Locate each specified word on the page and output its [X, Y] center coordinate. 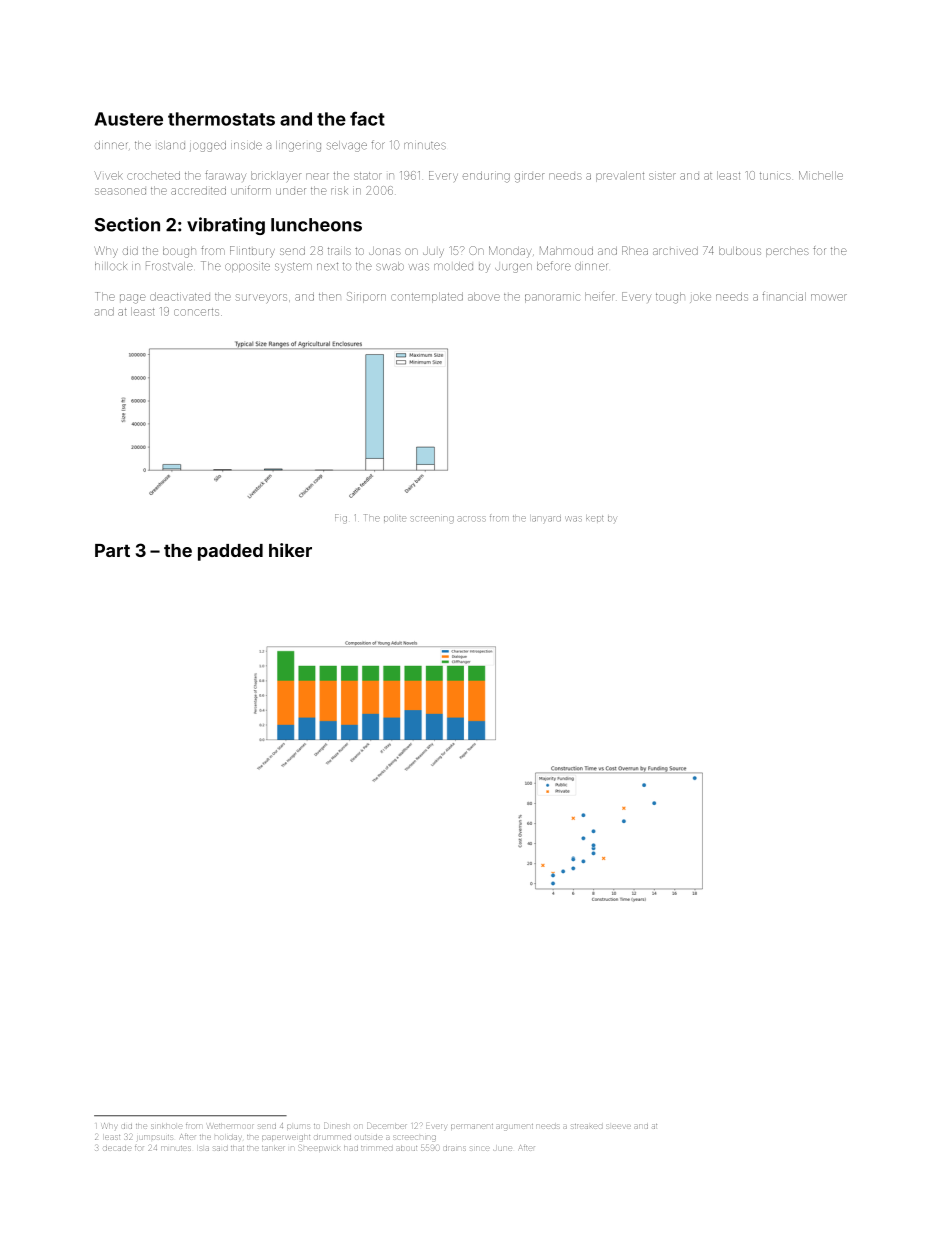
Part [112, 550]
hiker [290, 550]
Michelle [821, 175]
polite [395, 519]
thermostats [221, 119]
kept [594, 519]
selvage [347, 146]
